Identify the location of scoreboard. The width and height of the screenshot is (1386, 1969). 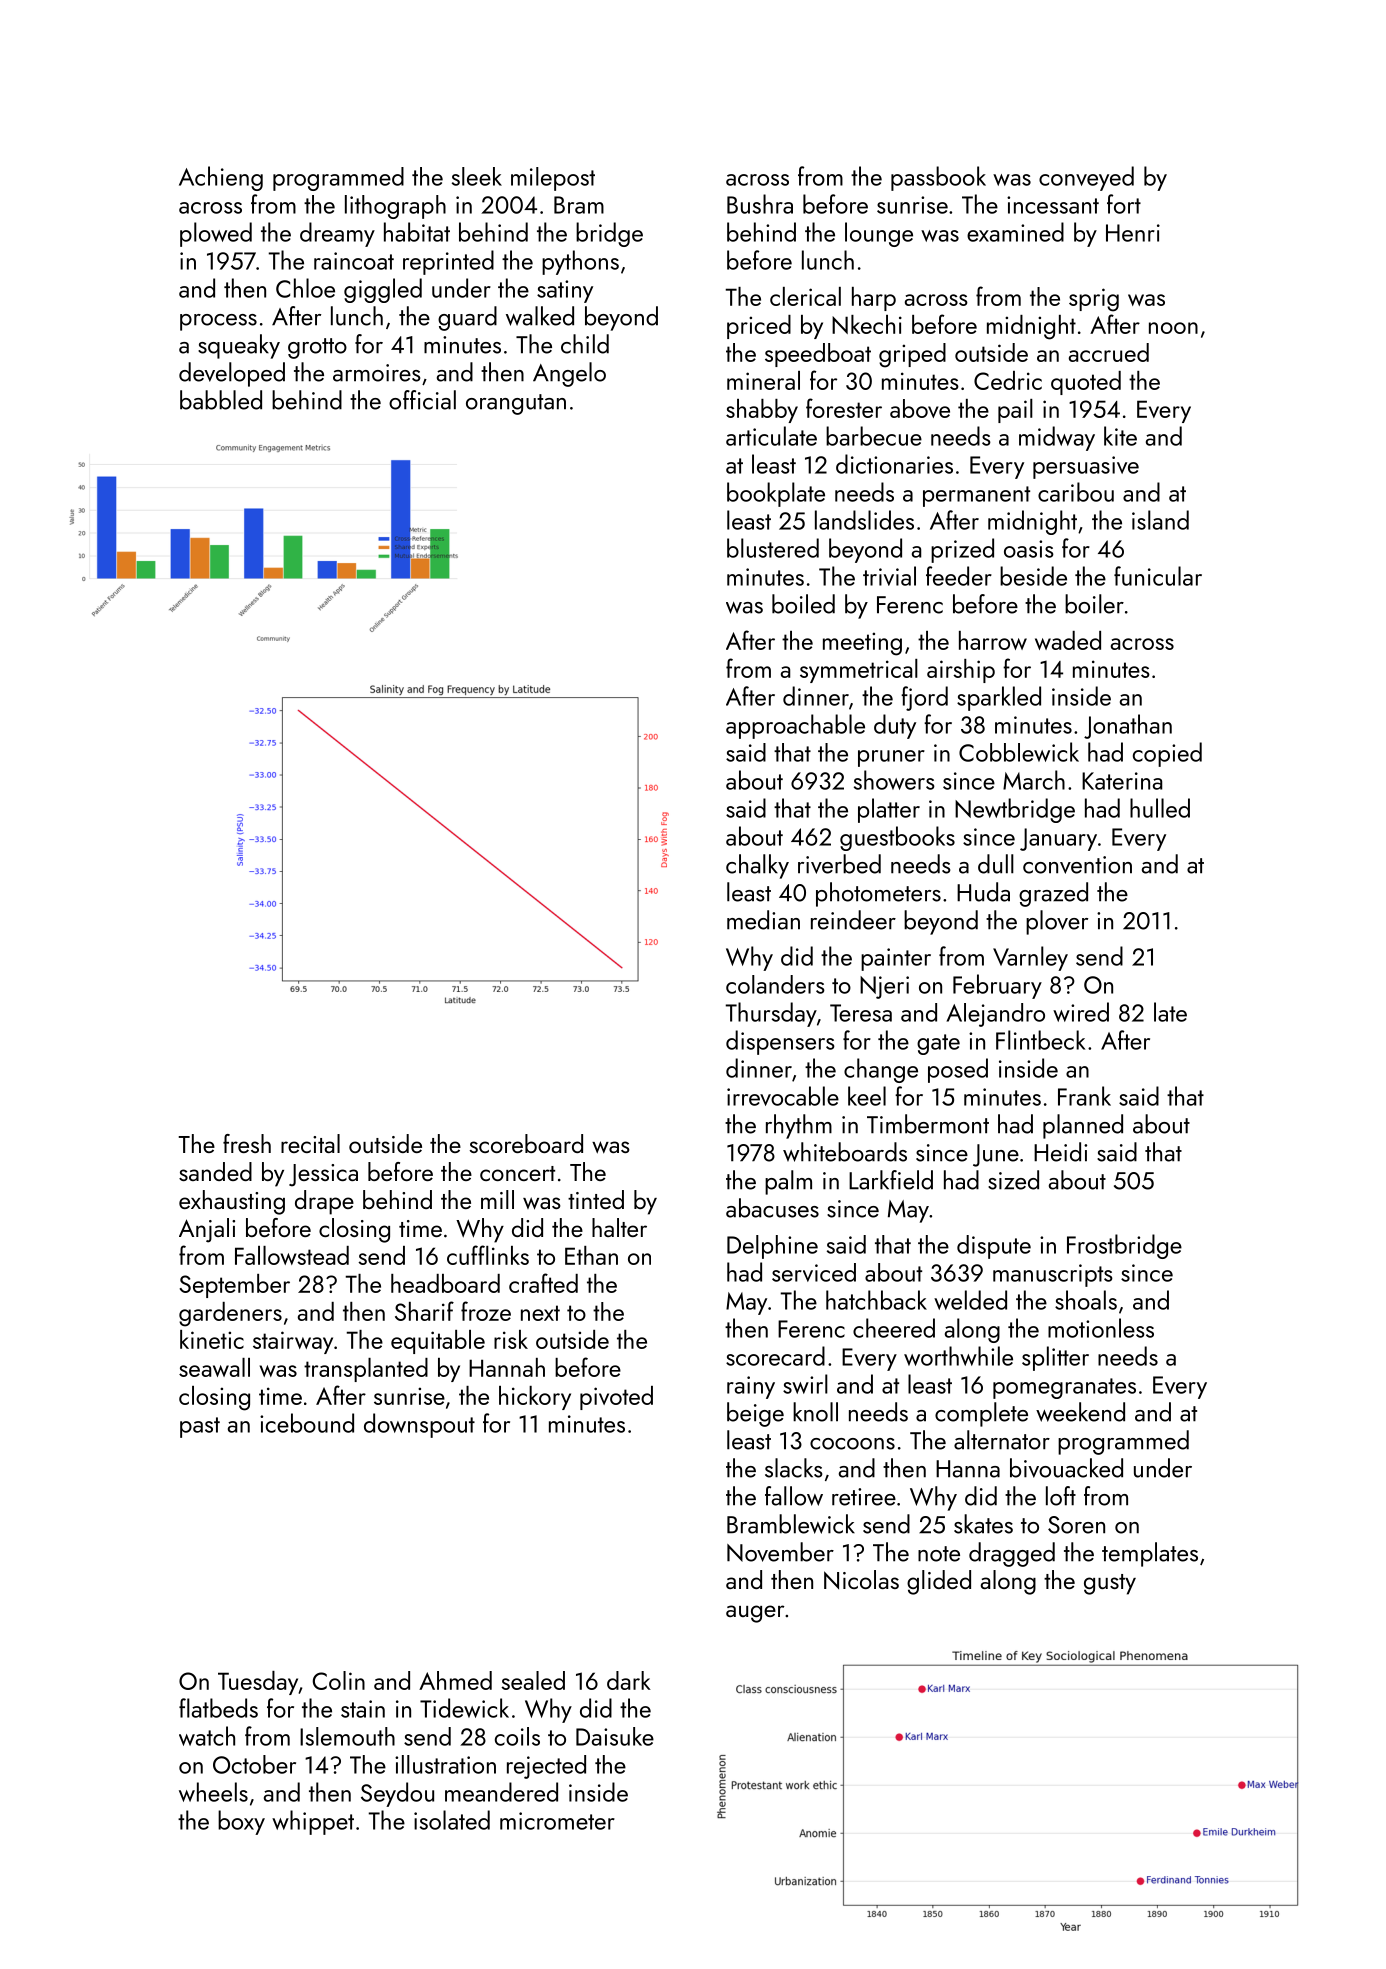
(526, 1143).
